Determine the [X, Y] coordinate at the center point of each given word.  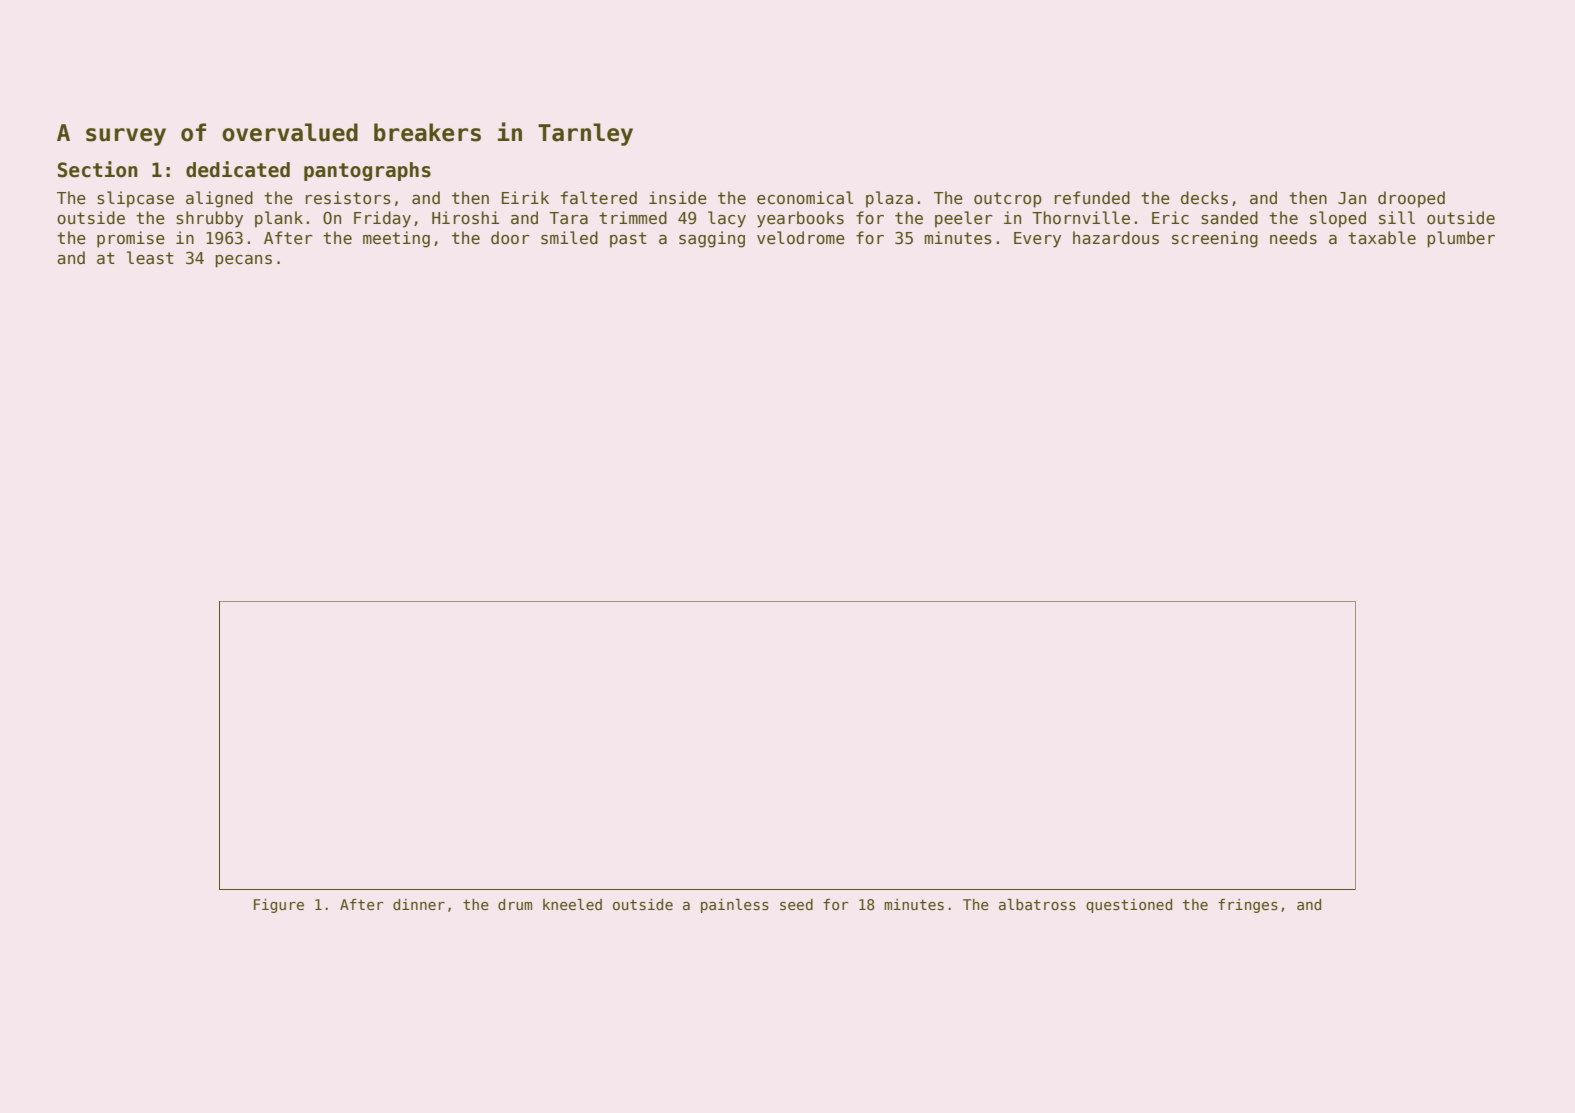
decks [1204, 198]
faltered [599, 197]
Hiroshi [465, 218]
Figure [279, 906]
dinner [419, 904]
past [628, 240]
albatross [1037, 904]
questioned [1129, 906]
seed [796, 904]
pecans [243, 261]
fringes [1248, 906]
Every [1037, 240]
